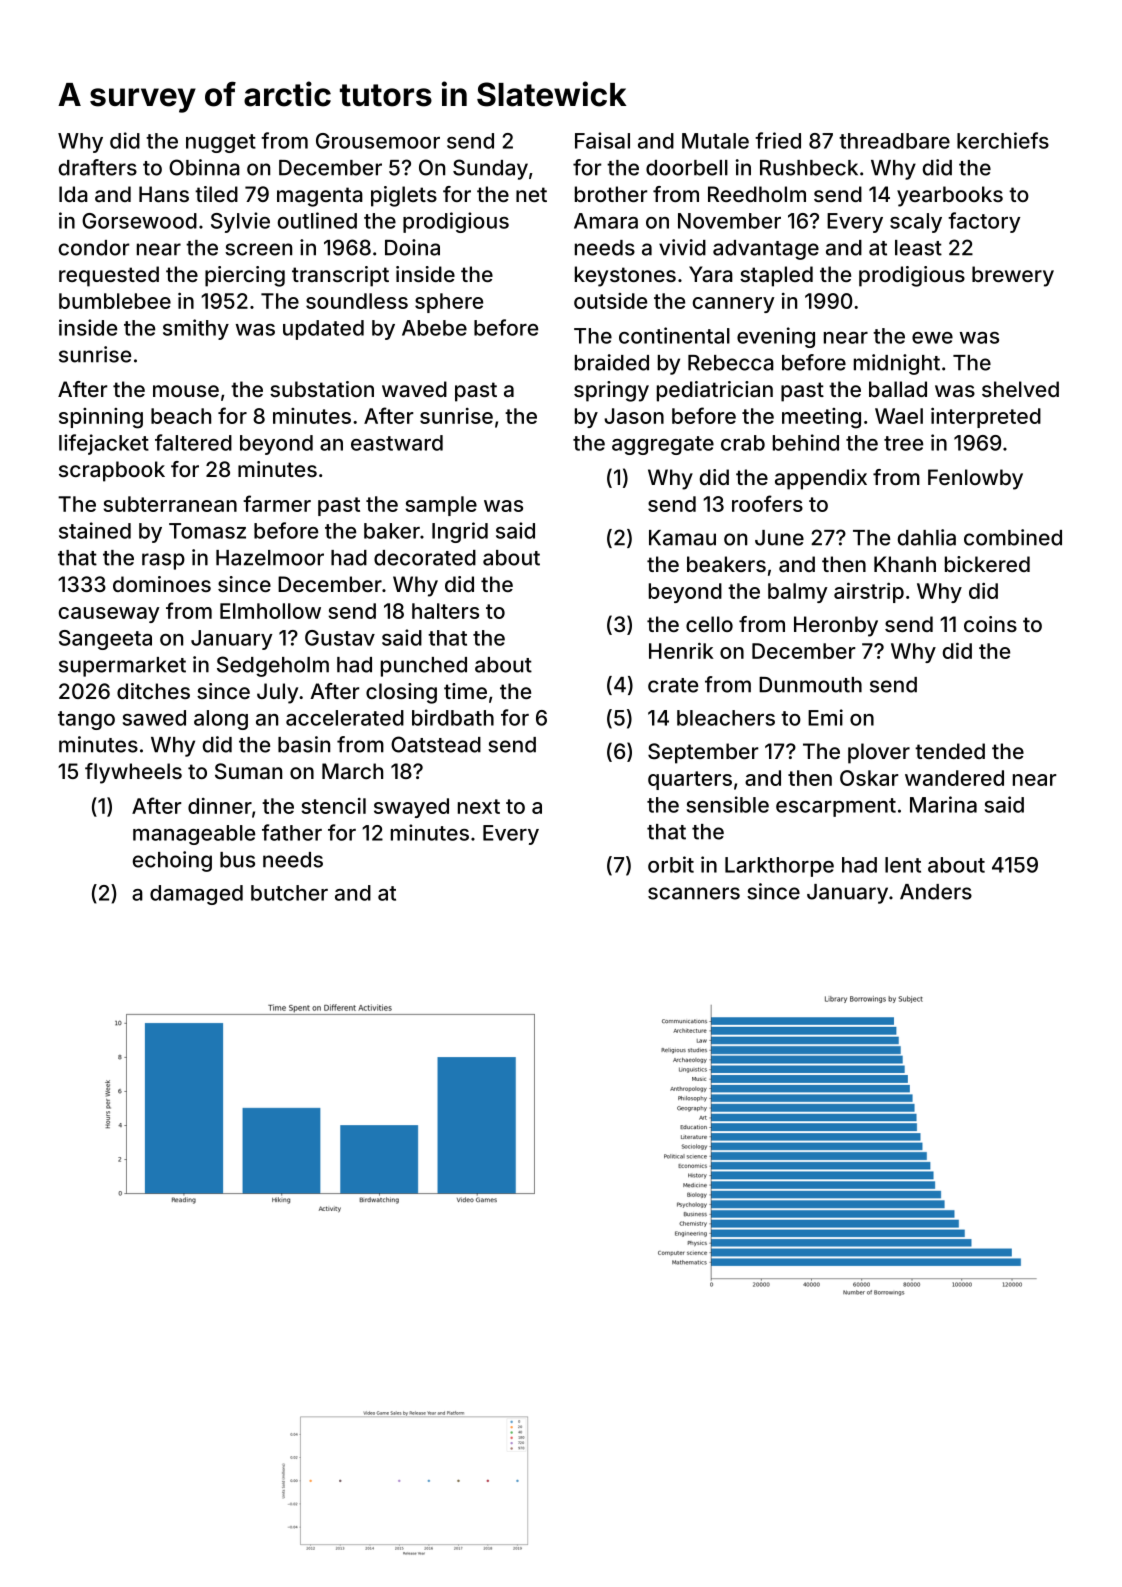  I want to click on nugget, so click(221, 143).
